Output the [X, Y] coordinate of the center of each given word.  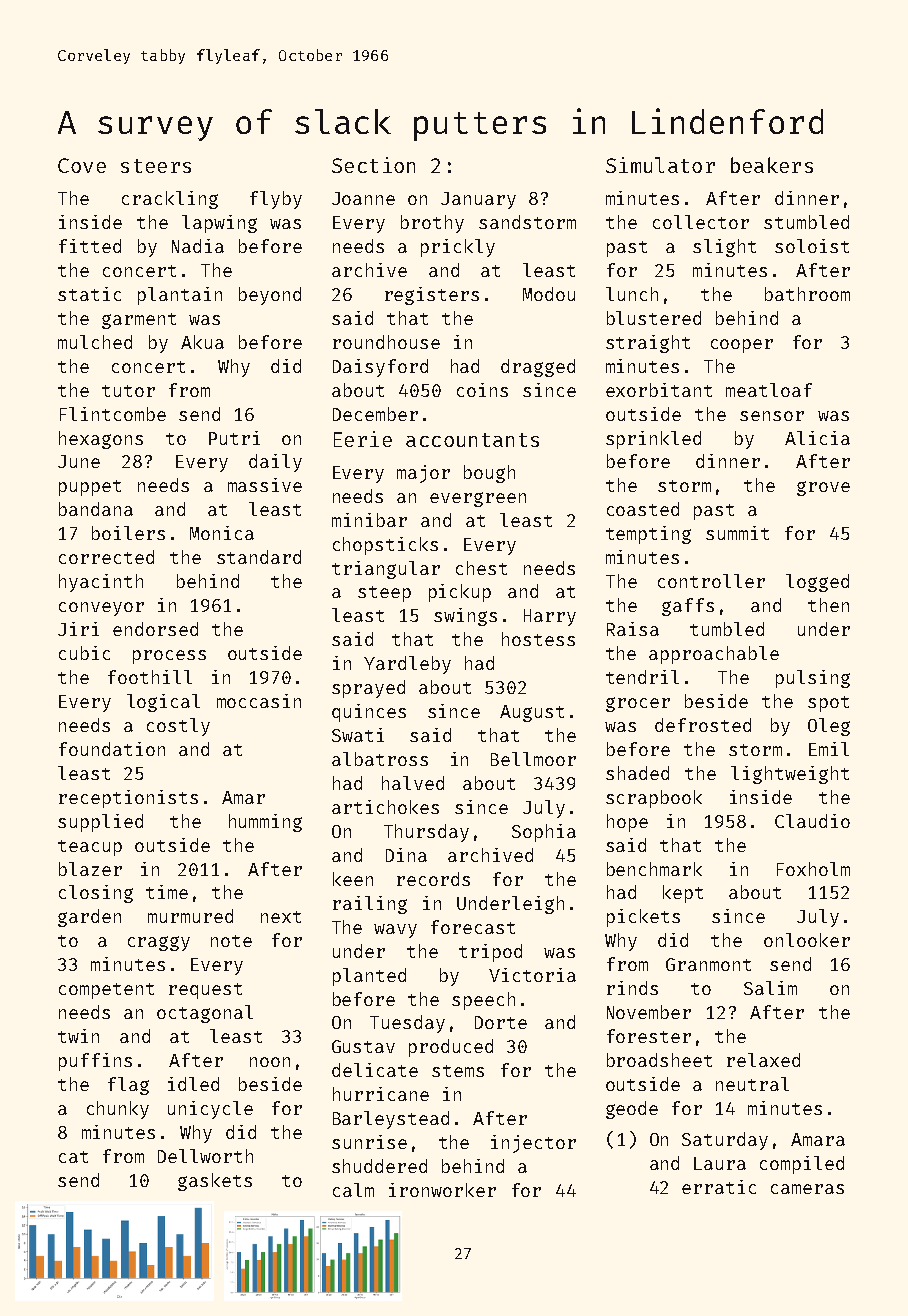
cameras [807, 1189]
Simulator [660, 165]
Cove [82, 165]
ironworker [442, 1190]
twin [78, 1036]
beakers [772, 165]
